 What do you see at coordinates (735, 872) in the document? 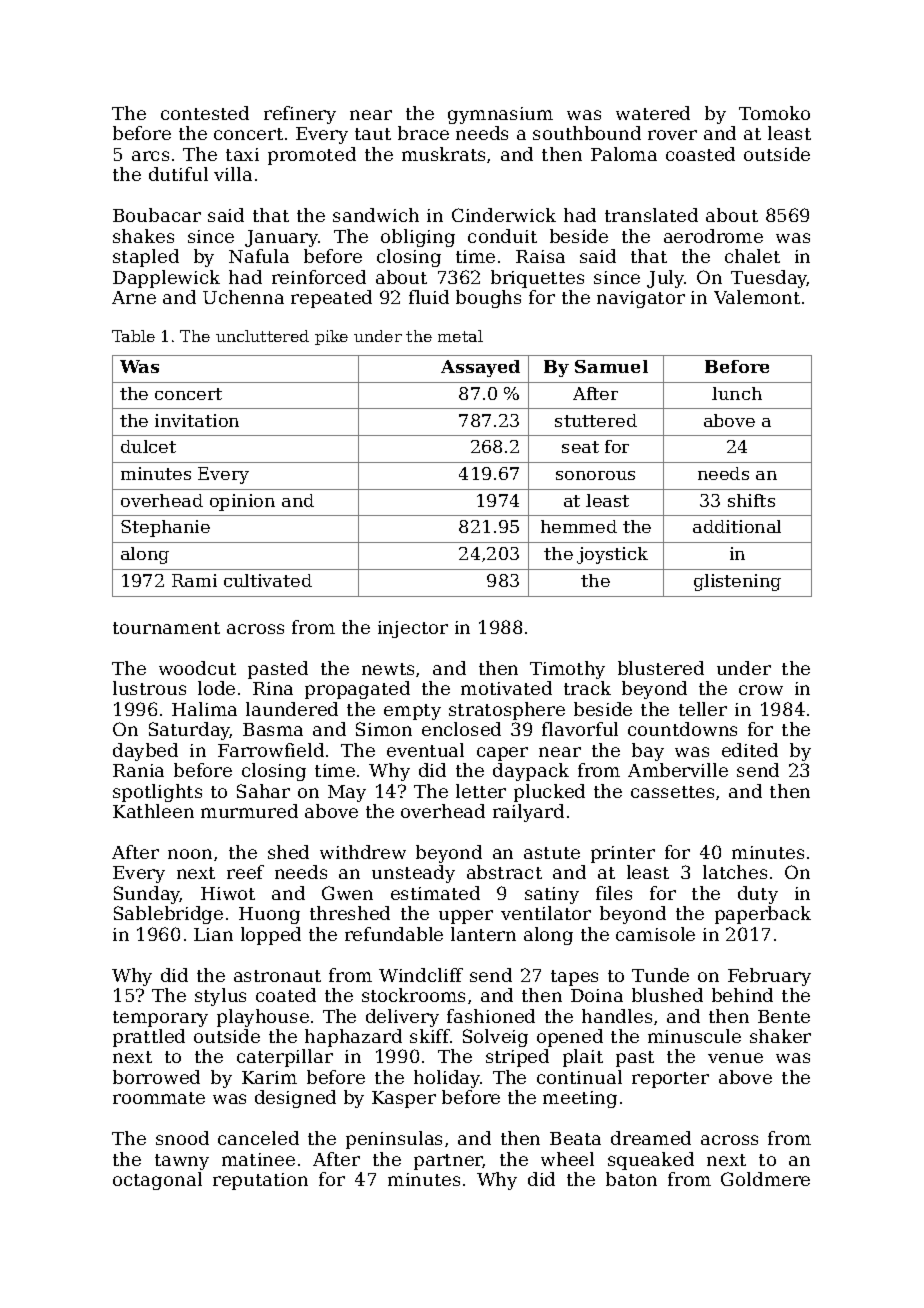
I see `latches` at bounding box center [735, 872].
